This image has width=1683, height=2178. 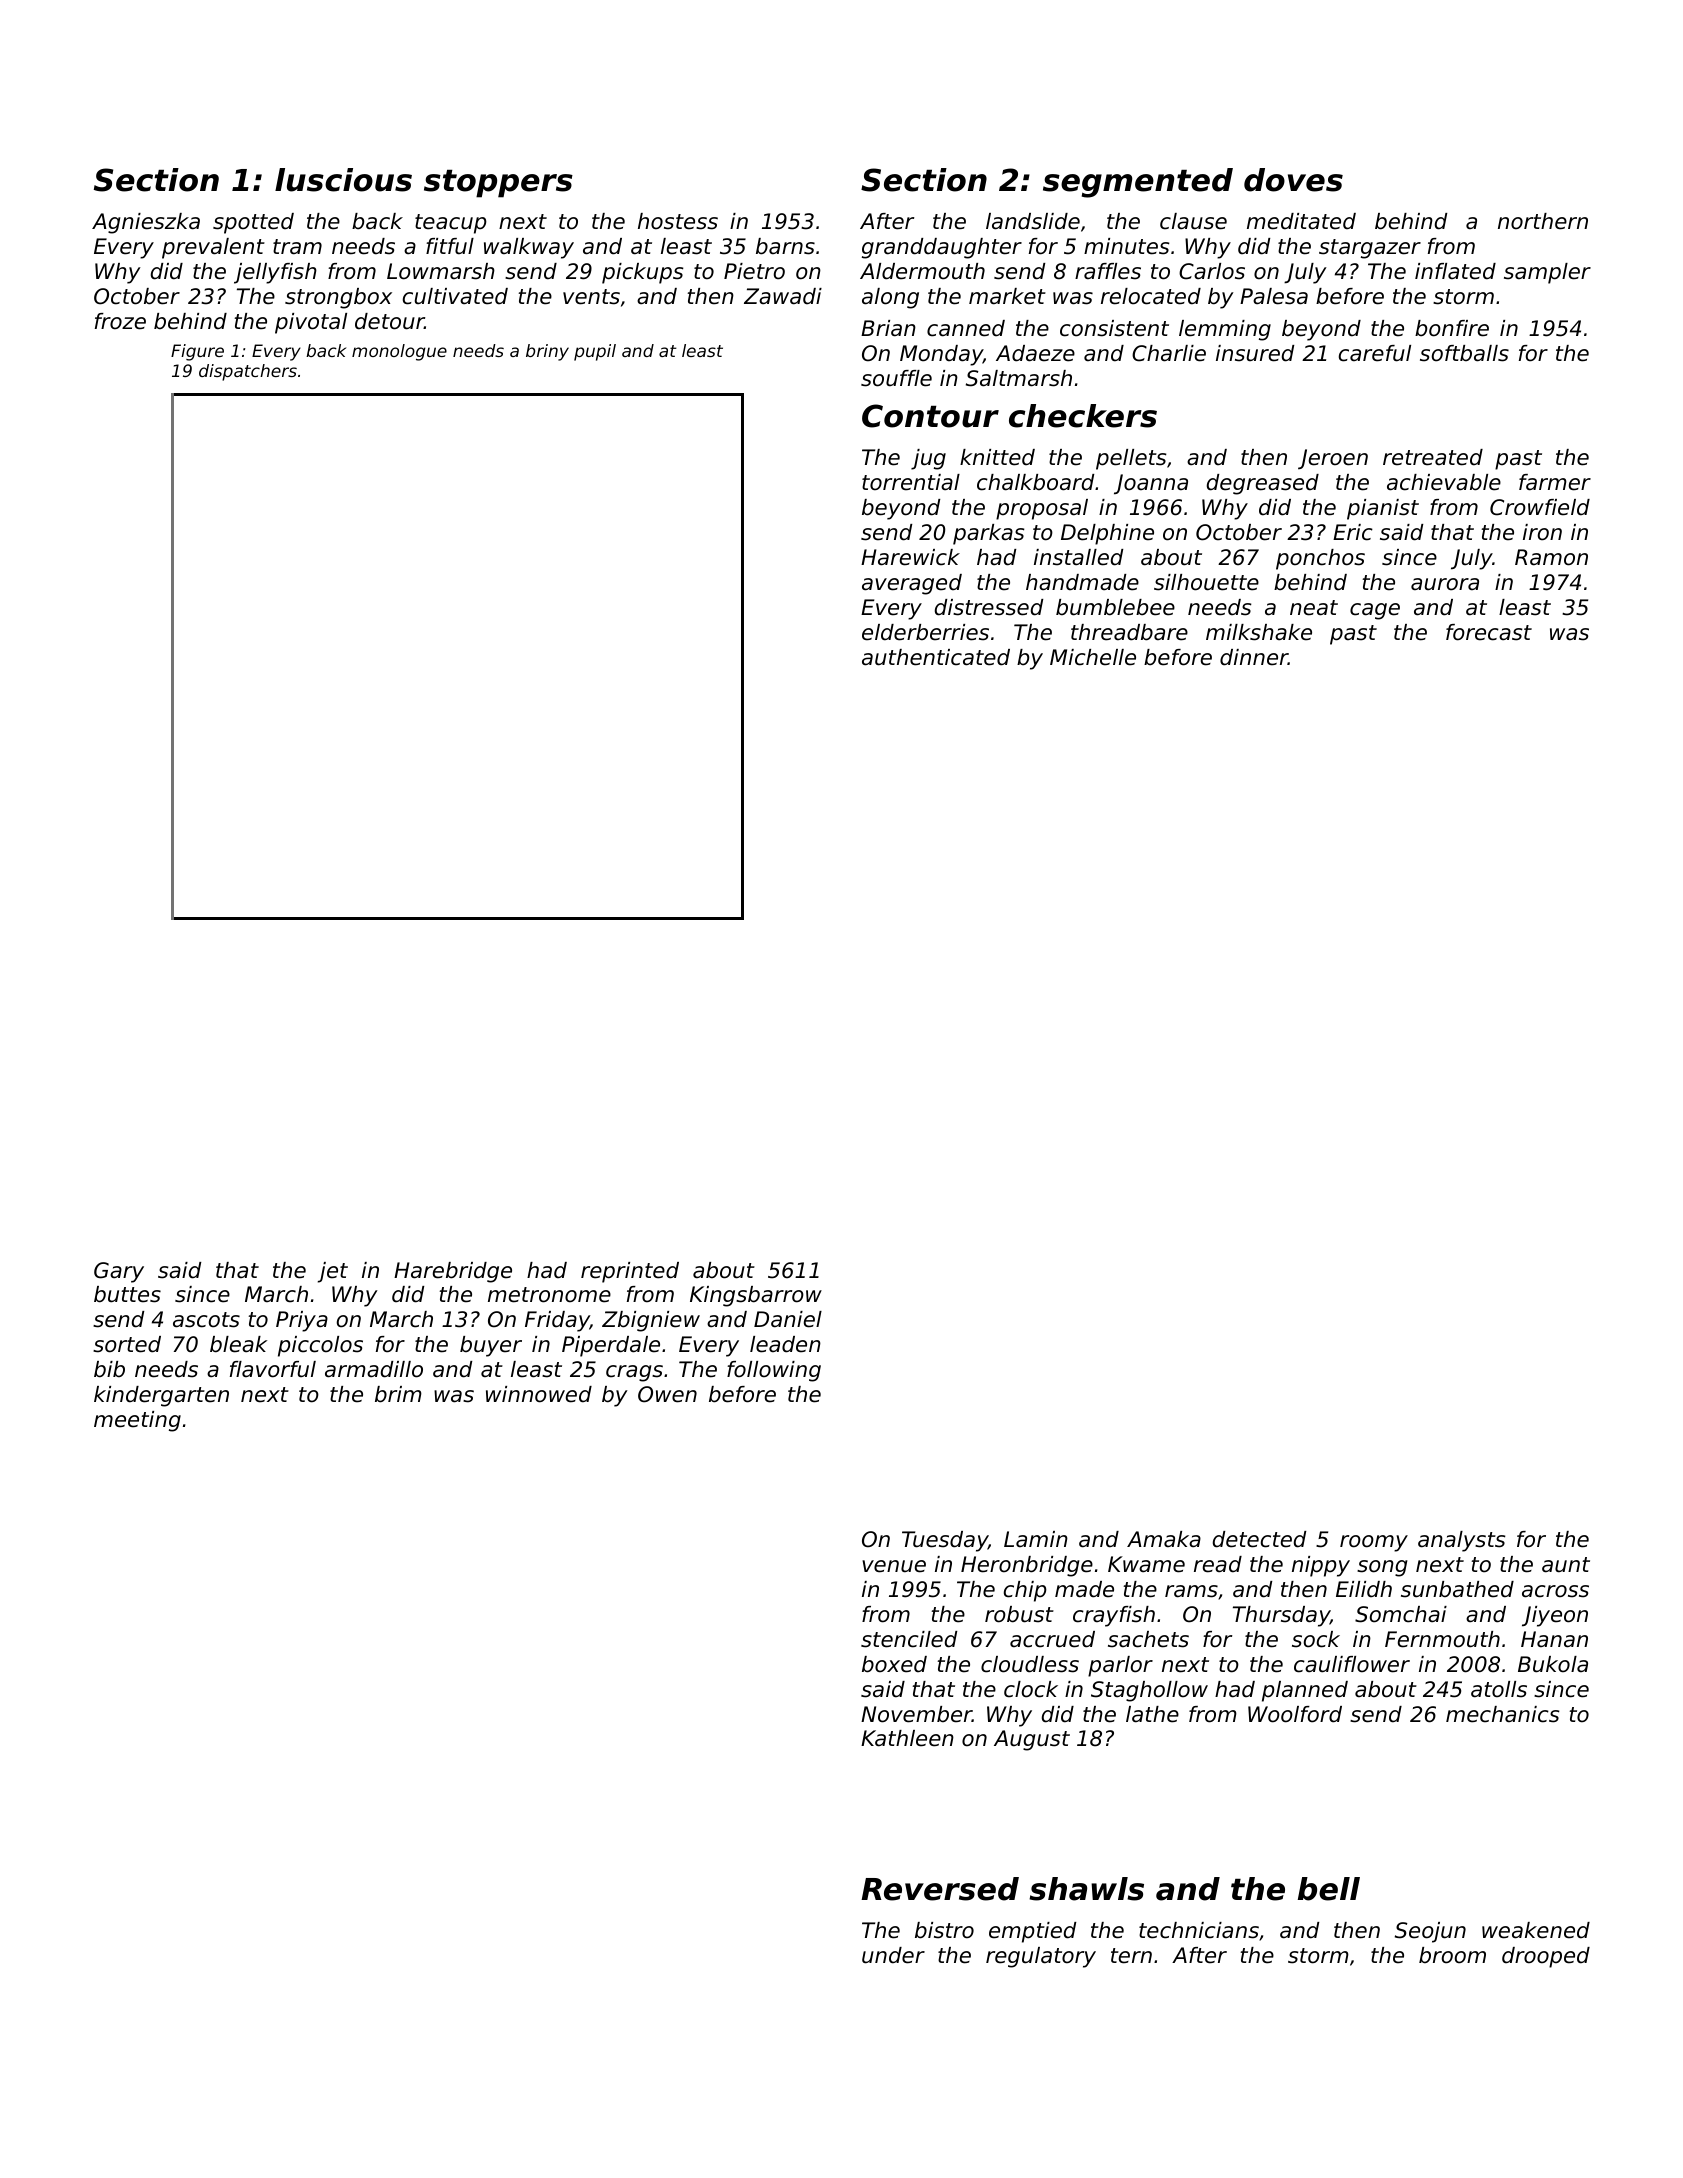 I want to click on reprinted, so click(x=630, y=1272).
